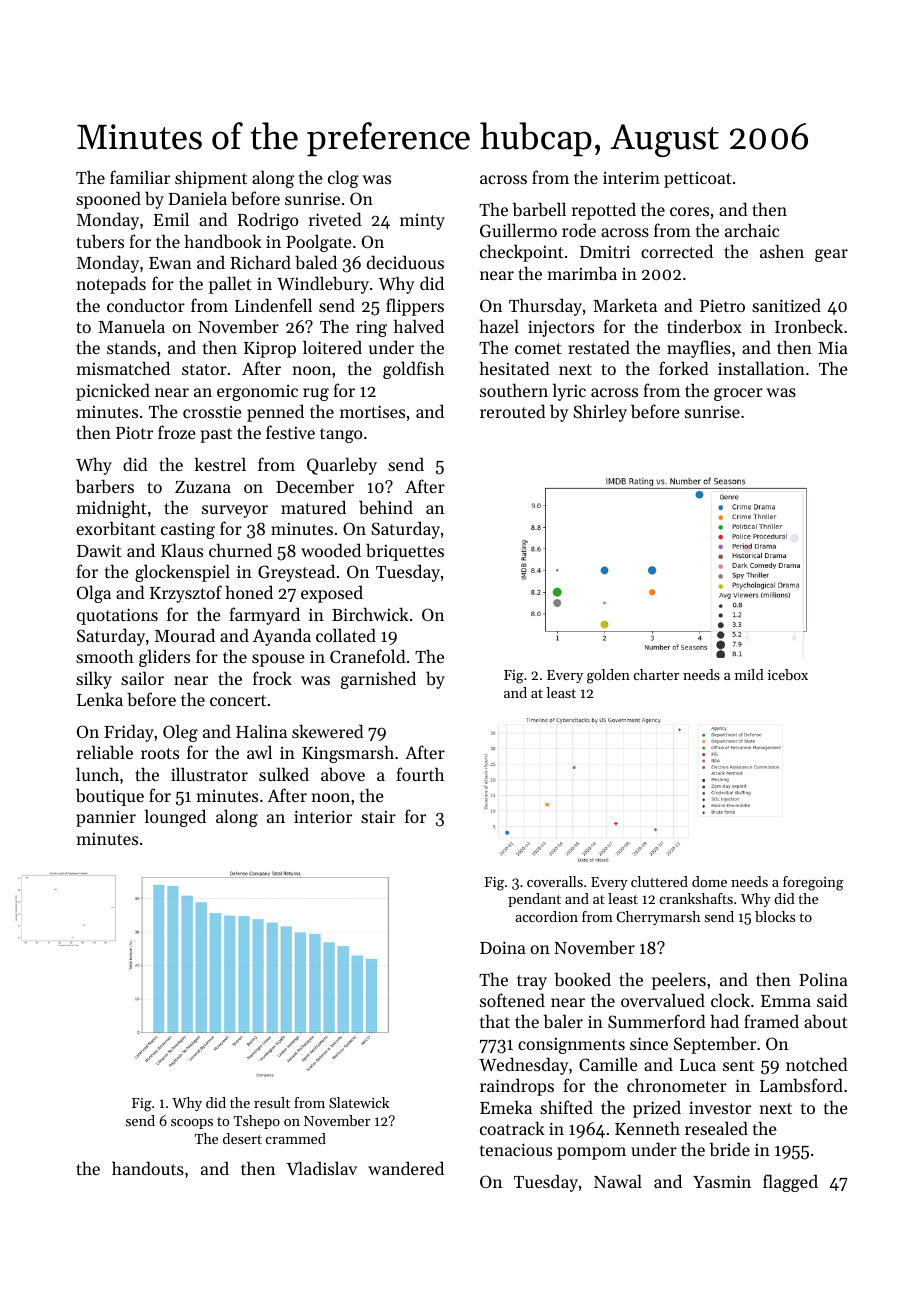  What do you see at coordinates (677, 251) in the screenshot?
I see `corrected` at bounding box center [677, 251].
